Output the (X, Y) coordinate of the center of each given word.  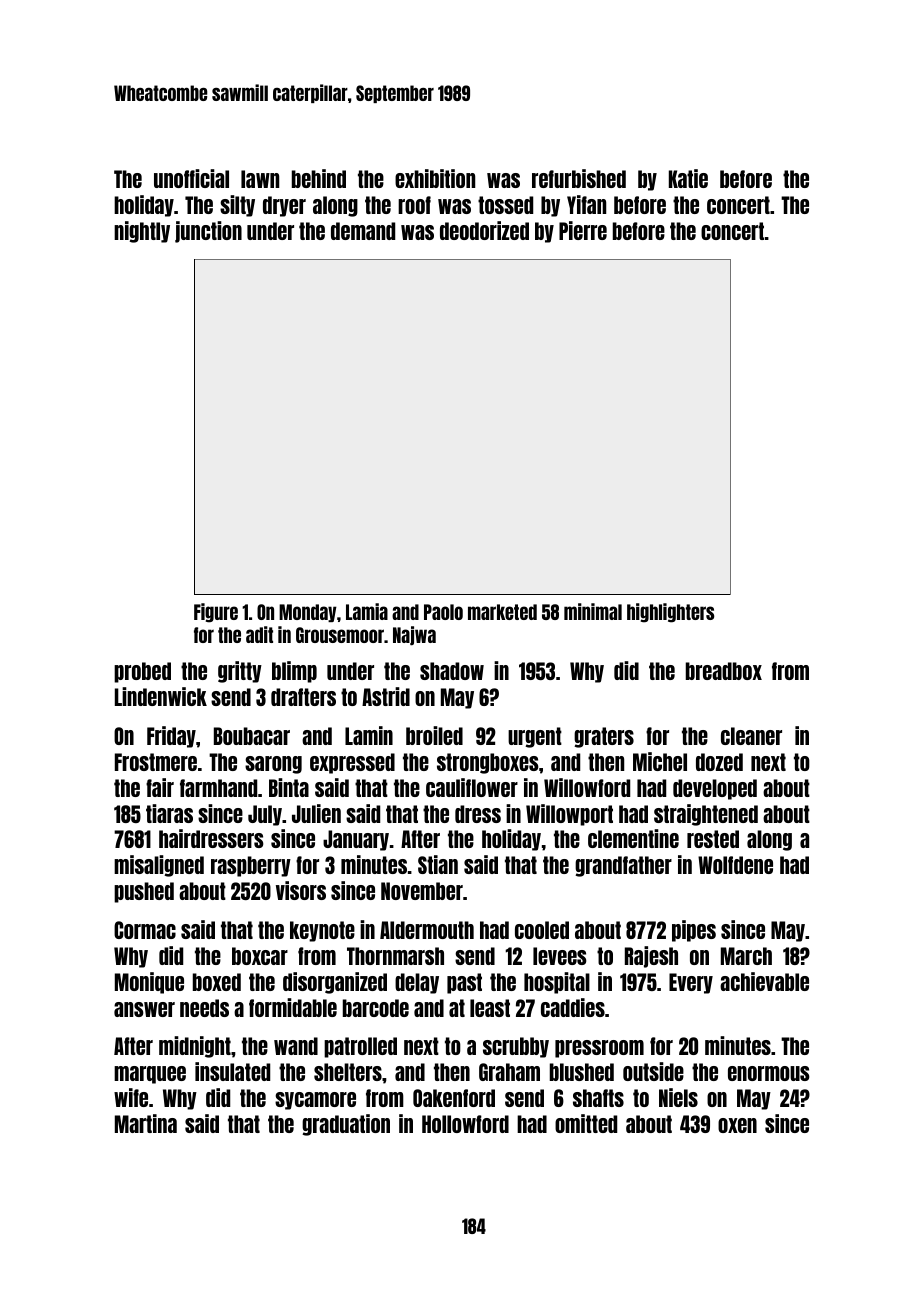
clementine (633, 838)
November (422, 891)
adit (259, 634)
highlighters (670, 613)
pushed (144, 892)
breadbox (724, 671)
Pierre (583, 230)
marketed (502, 612)
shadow (452, 671)
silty (237, 206)
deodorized (484, 230)
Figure (216, 613)
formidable (293, 1007)
